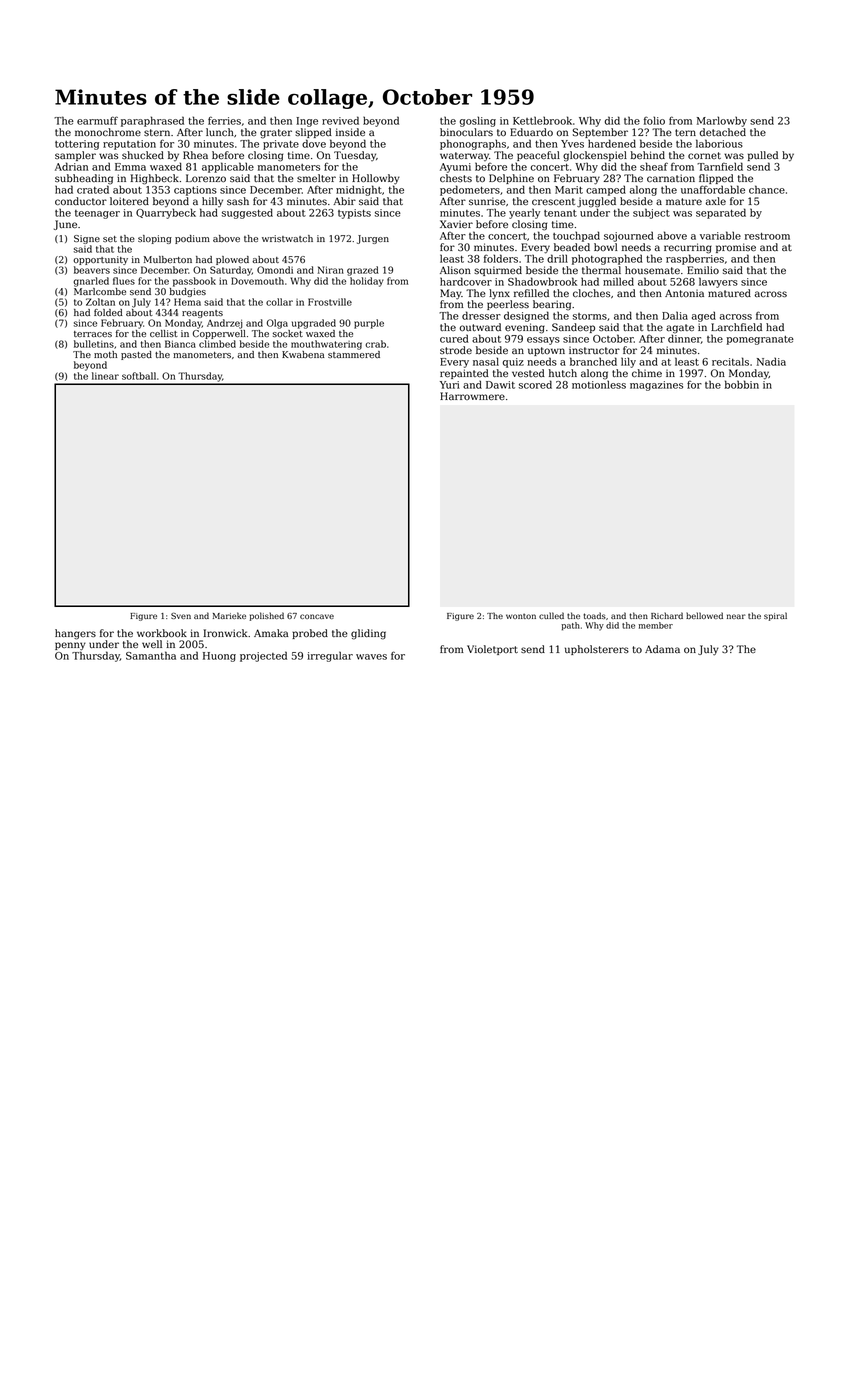 This document has width=849, height=1400. What do you see at coordinates (139, 376) in the document?
I see `softball` at bounding box center [139, 376].
